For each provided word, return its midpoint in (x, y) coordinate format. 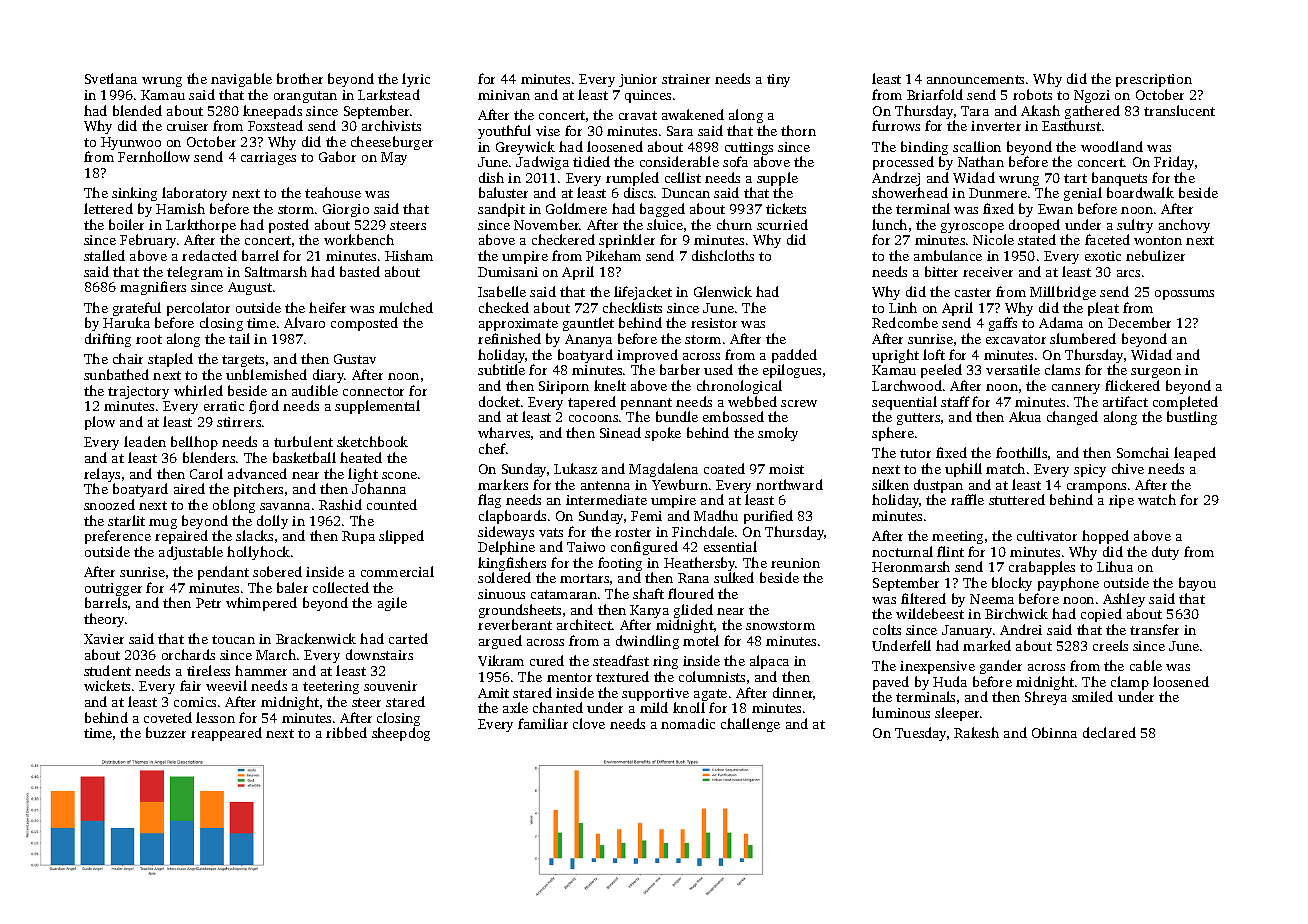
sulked (734, 577)
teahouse (333, 192)
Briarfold (935, 94)
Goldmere (576, 208)
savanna (285, 506)
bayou (1197, 584)
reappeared (226, 734)
